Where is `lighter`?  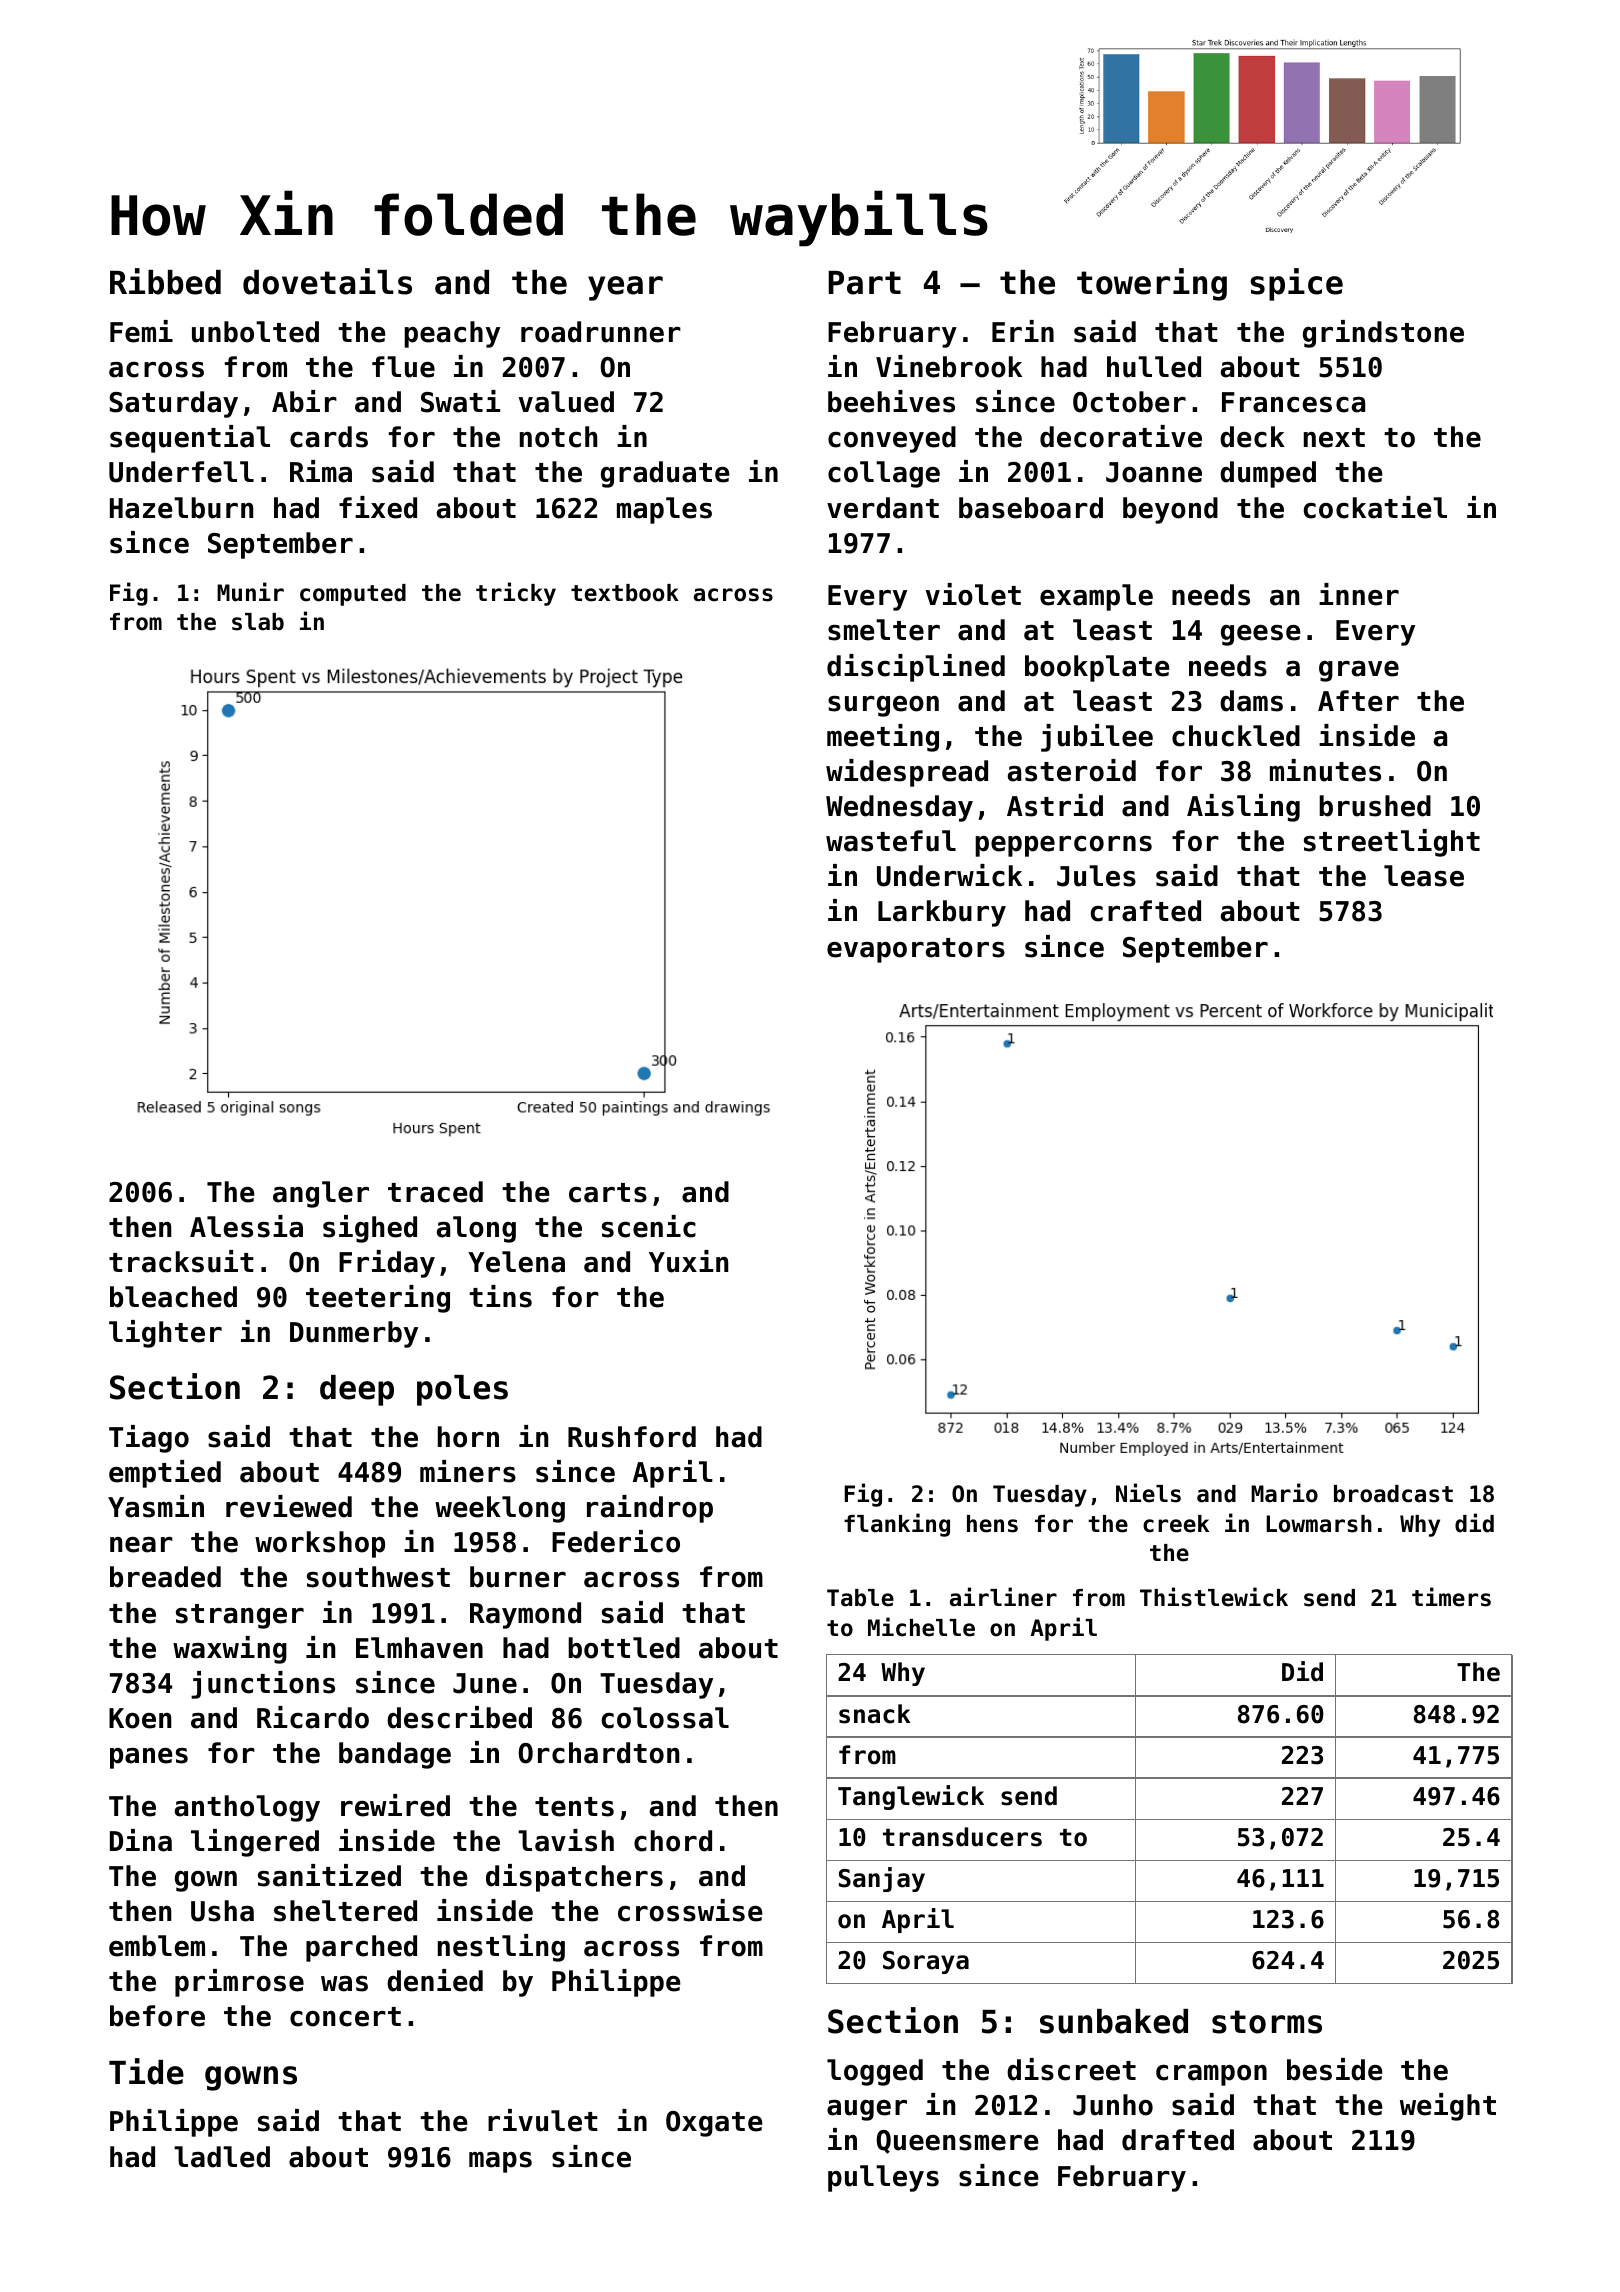
lighter is located at coordinates (165, 1334).
